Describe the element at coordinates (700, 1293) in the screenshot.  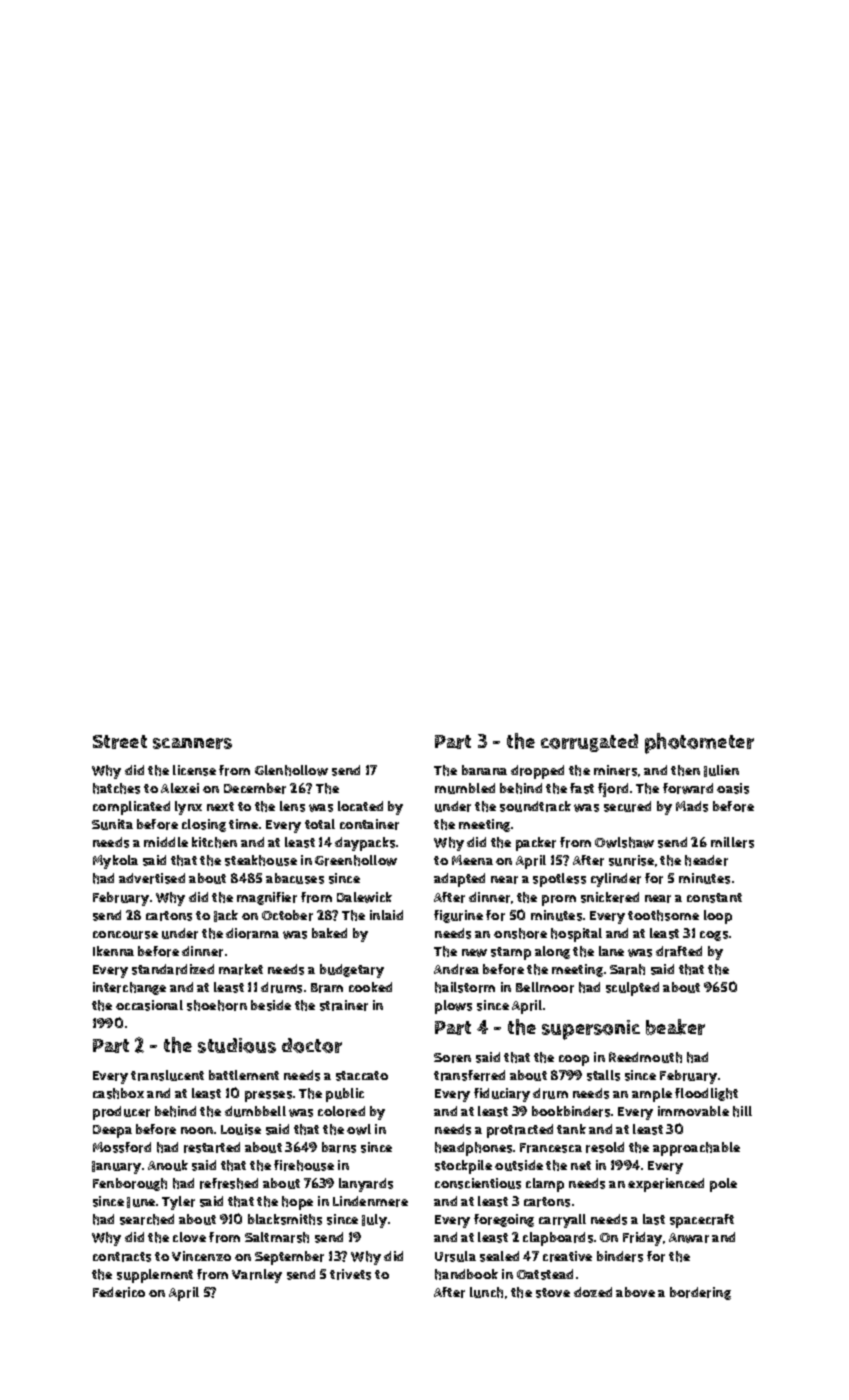
I see `bordering` at that location.
